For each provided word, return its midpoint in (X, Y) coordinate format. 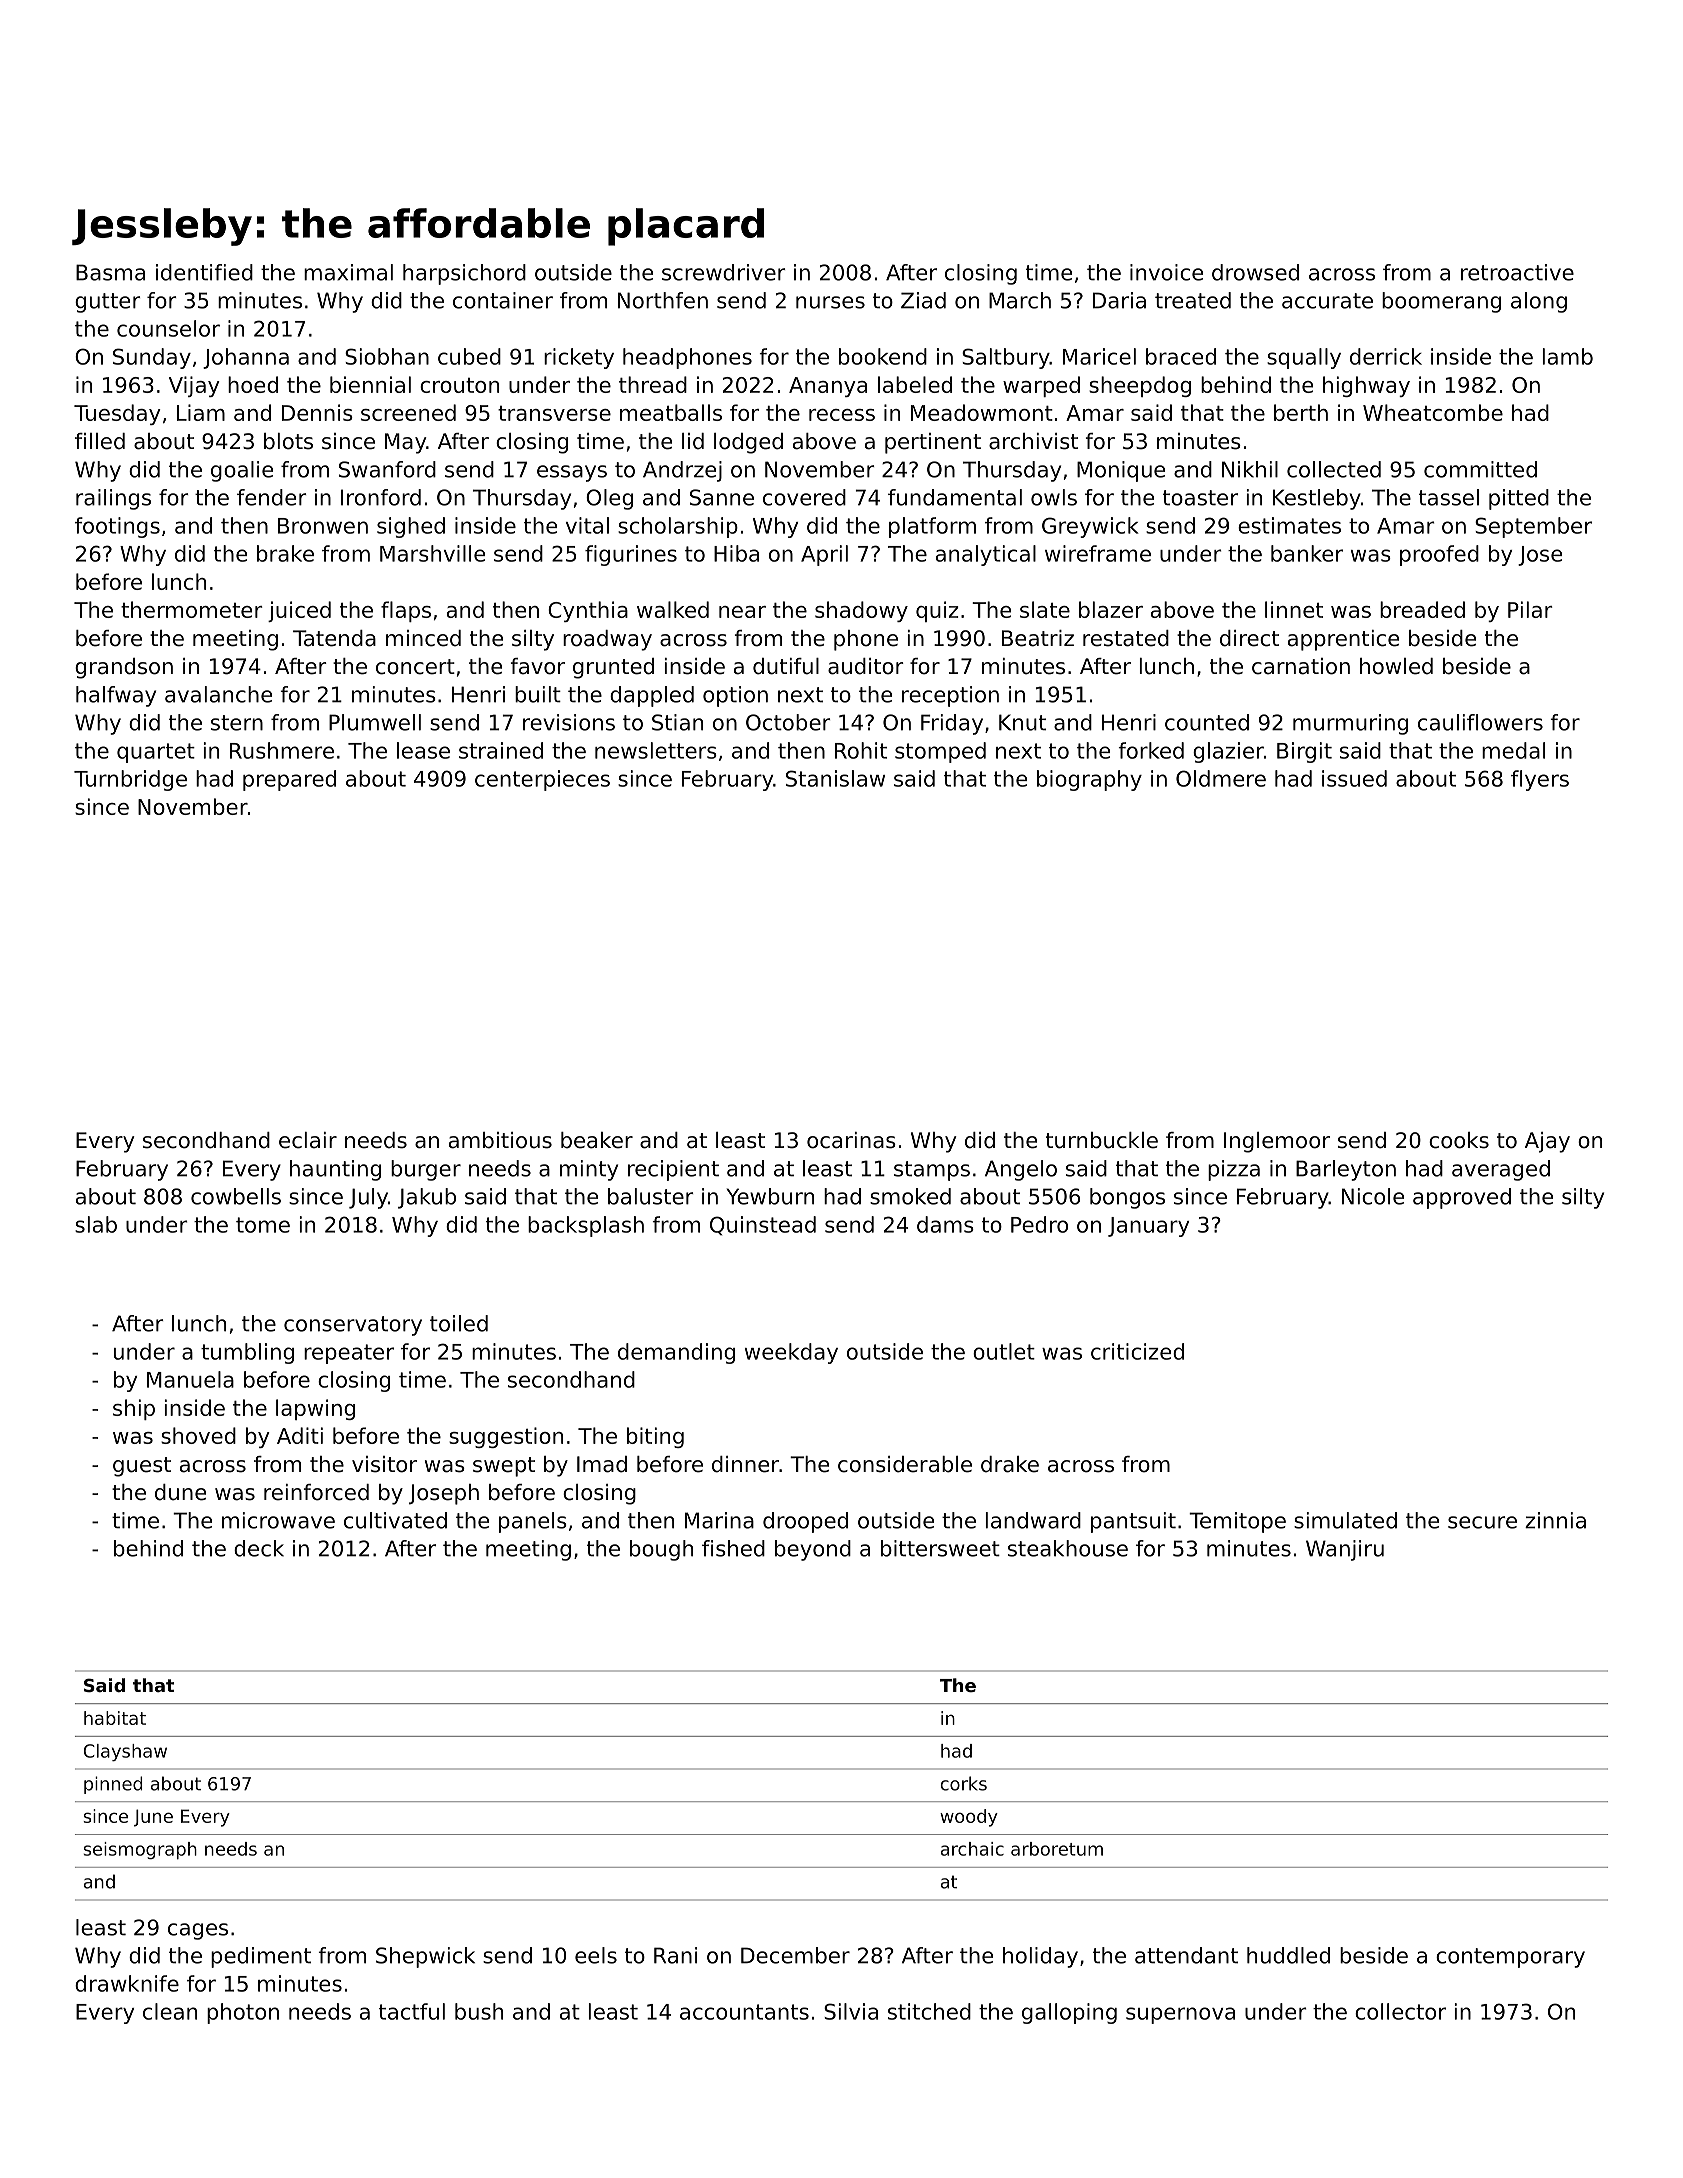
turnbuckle (1102, 1140)
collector (1400, 2011)
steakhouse (1068, 1548)
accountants (744, 2012)
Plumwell (375, 722)
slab (96, 1224)
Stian (677, 722)
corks (963, 1783)
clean (170, 2011)
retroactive (1517, 272)
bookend (883, 356)
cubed (469, 356)
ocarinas (851, 1140)
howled (1396, 666)
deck (259, 1548)
